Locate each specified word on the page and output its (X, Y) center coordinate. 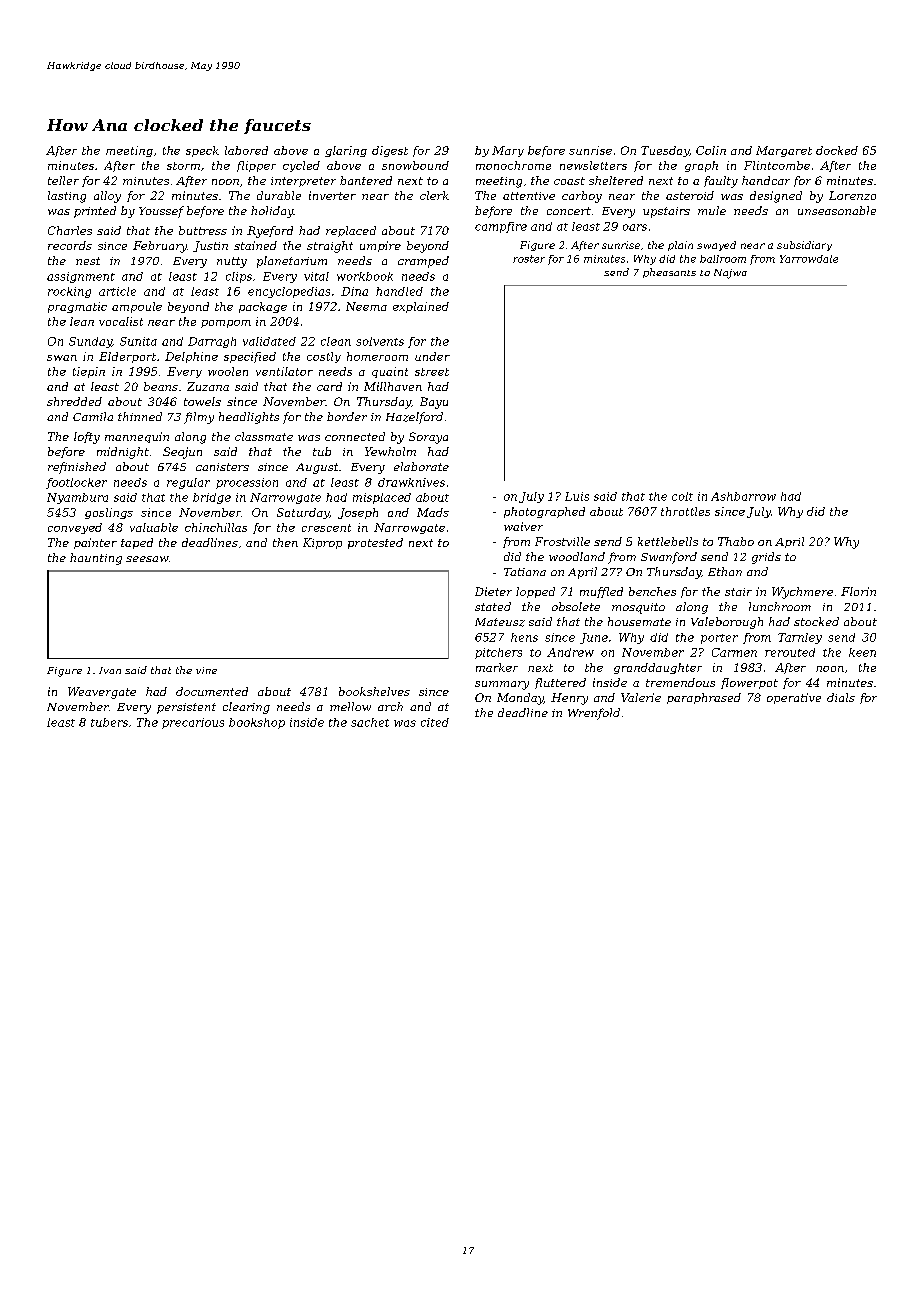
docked (837, 150)
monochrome (513, 165)
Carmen (734, 652)
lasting (67, 197)
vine (206, 670)
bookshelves (374, 691)
